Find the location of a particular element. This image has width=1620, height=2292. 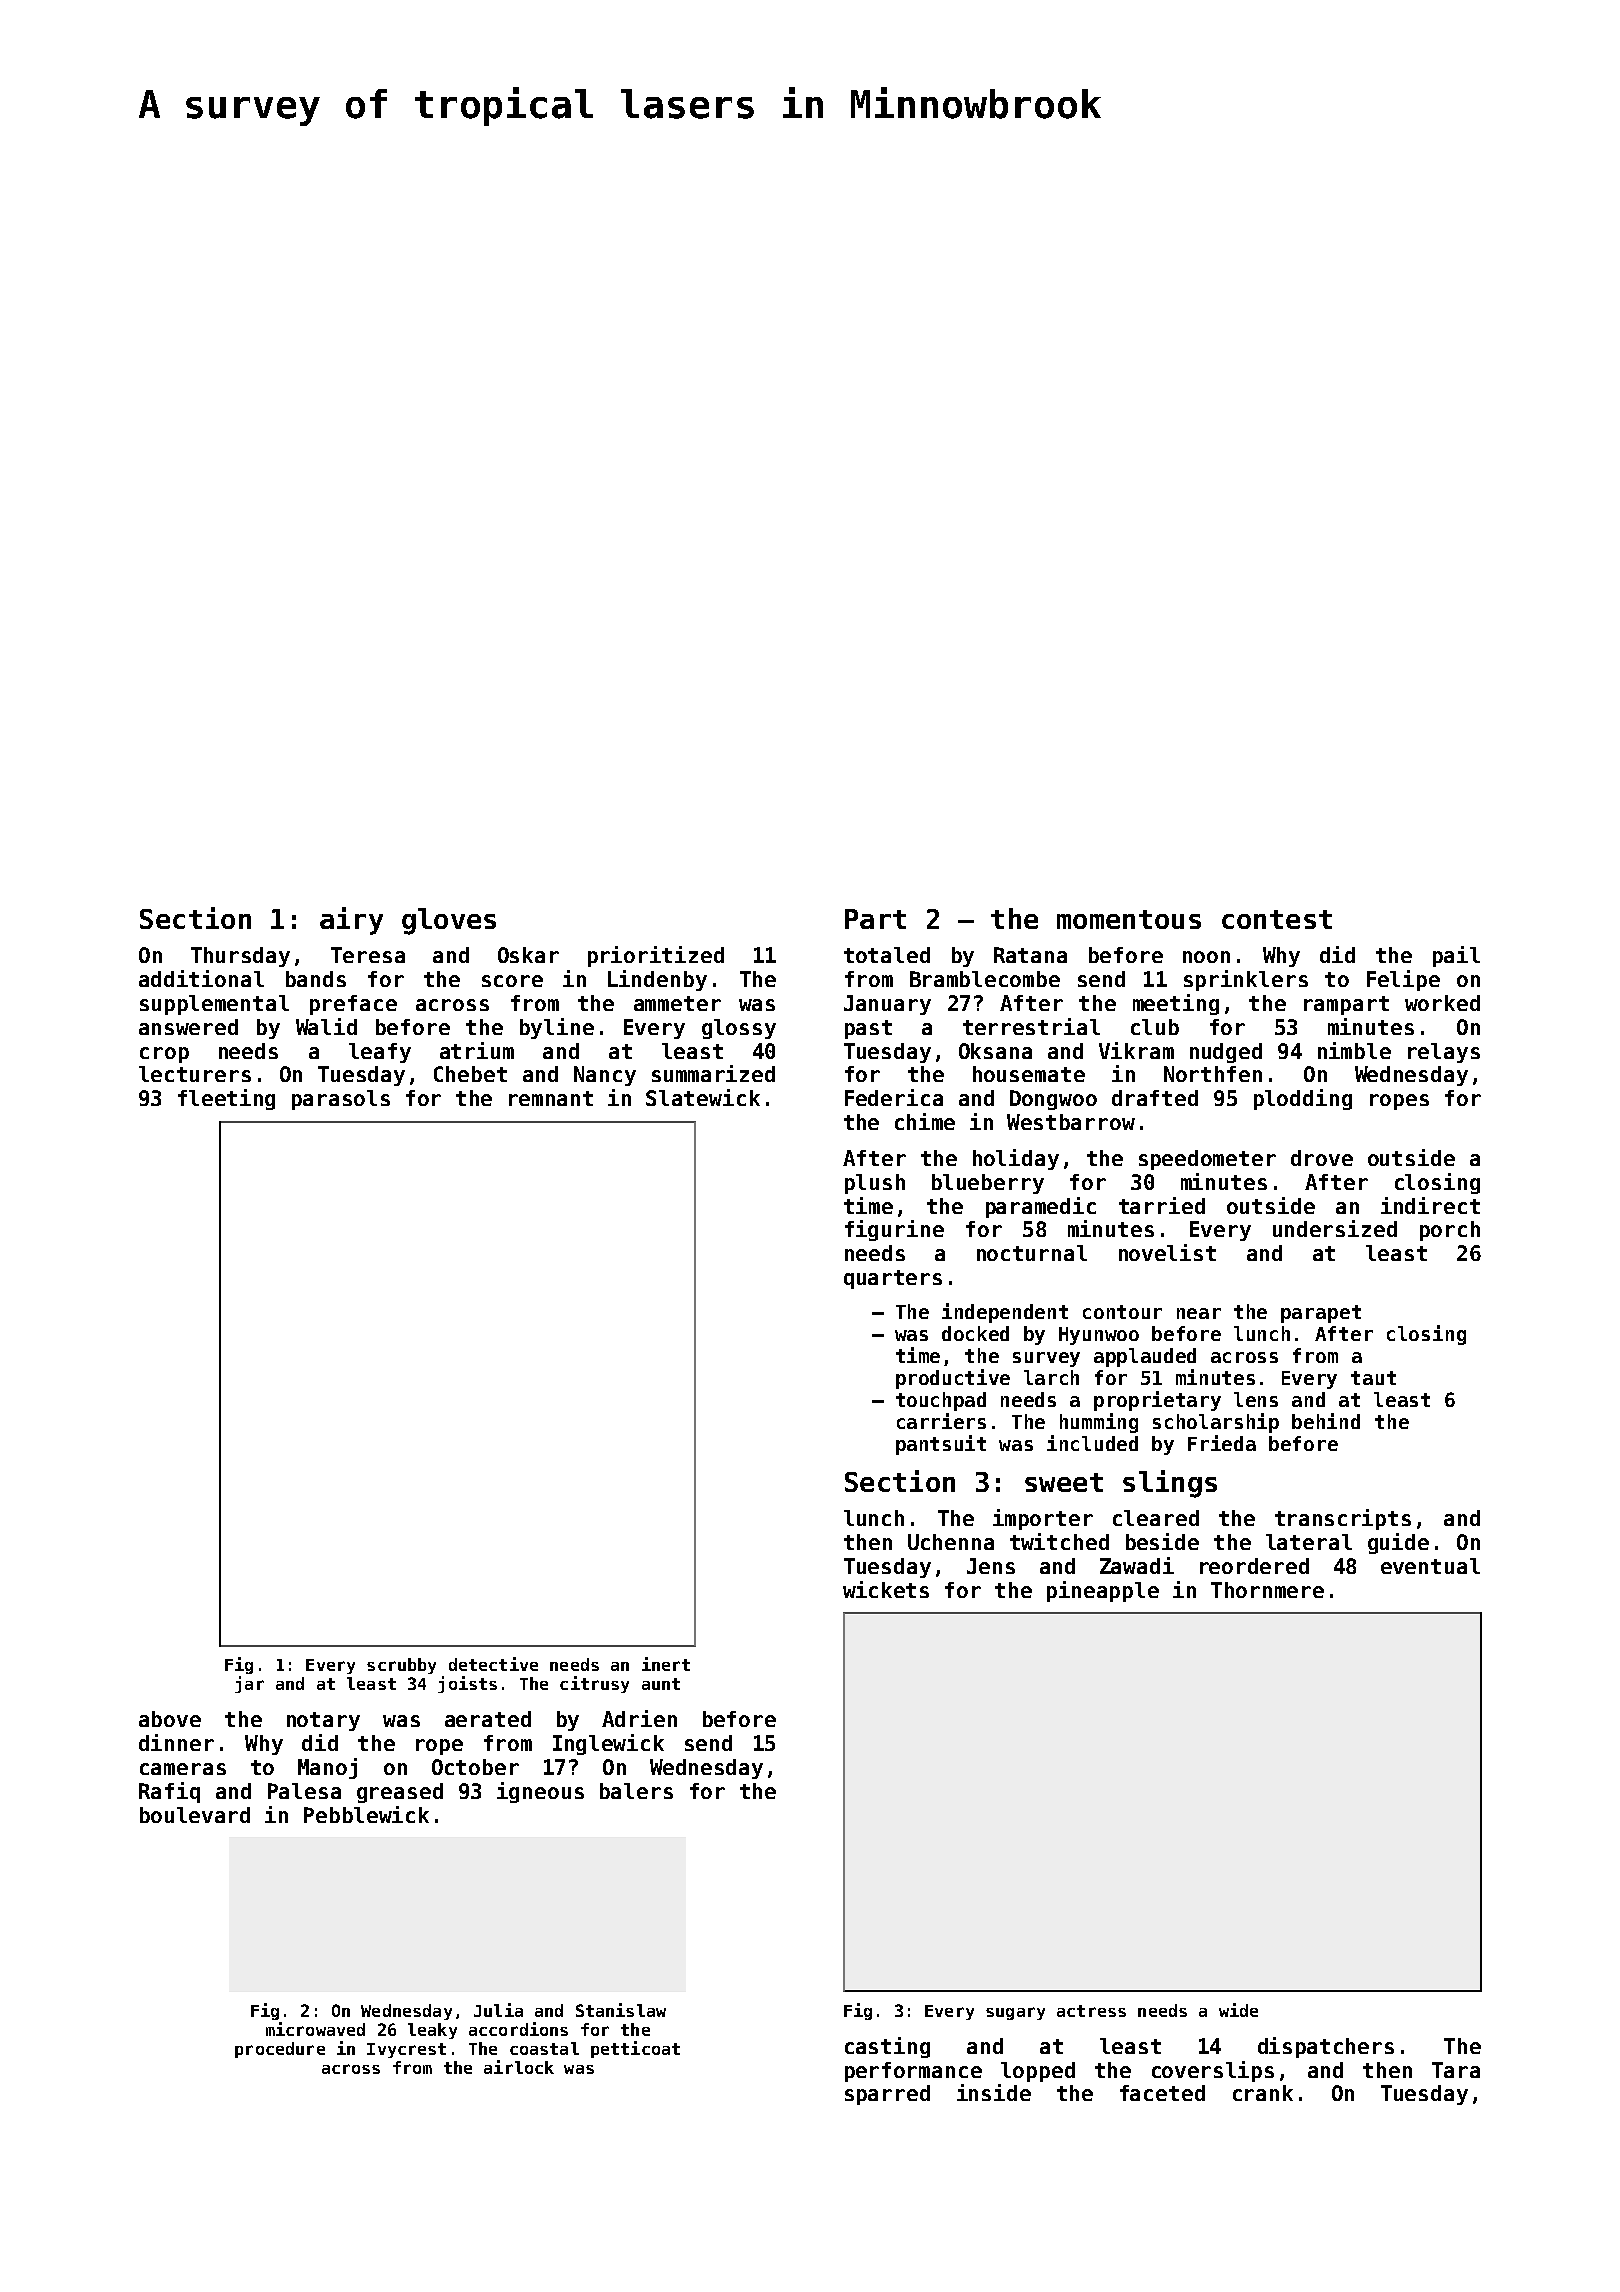

prioritized is located at coordinates (656, 956).
